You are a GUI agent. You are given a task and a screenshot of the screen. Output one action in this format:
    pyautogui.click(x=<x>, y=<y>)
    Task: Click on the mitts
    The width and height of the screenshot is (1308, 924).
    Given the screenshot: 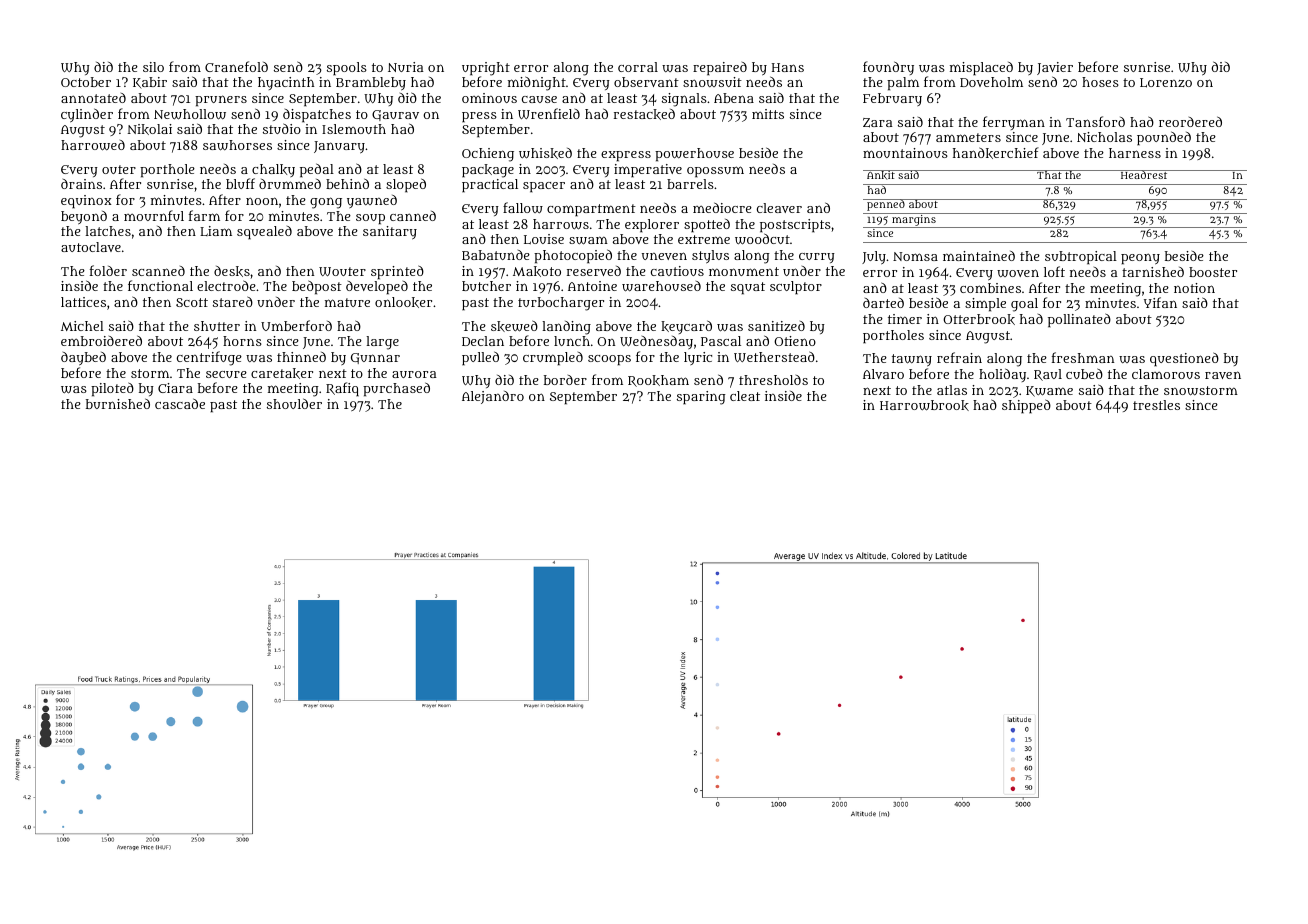 What is the action you would take?
    pyautogui.click(x=768, y=114)
